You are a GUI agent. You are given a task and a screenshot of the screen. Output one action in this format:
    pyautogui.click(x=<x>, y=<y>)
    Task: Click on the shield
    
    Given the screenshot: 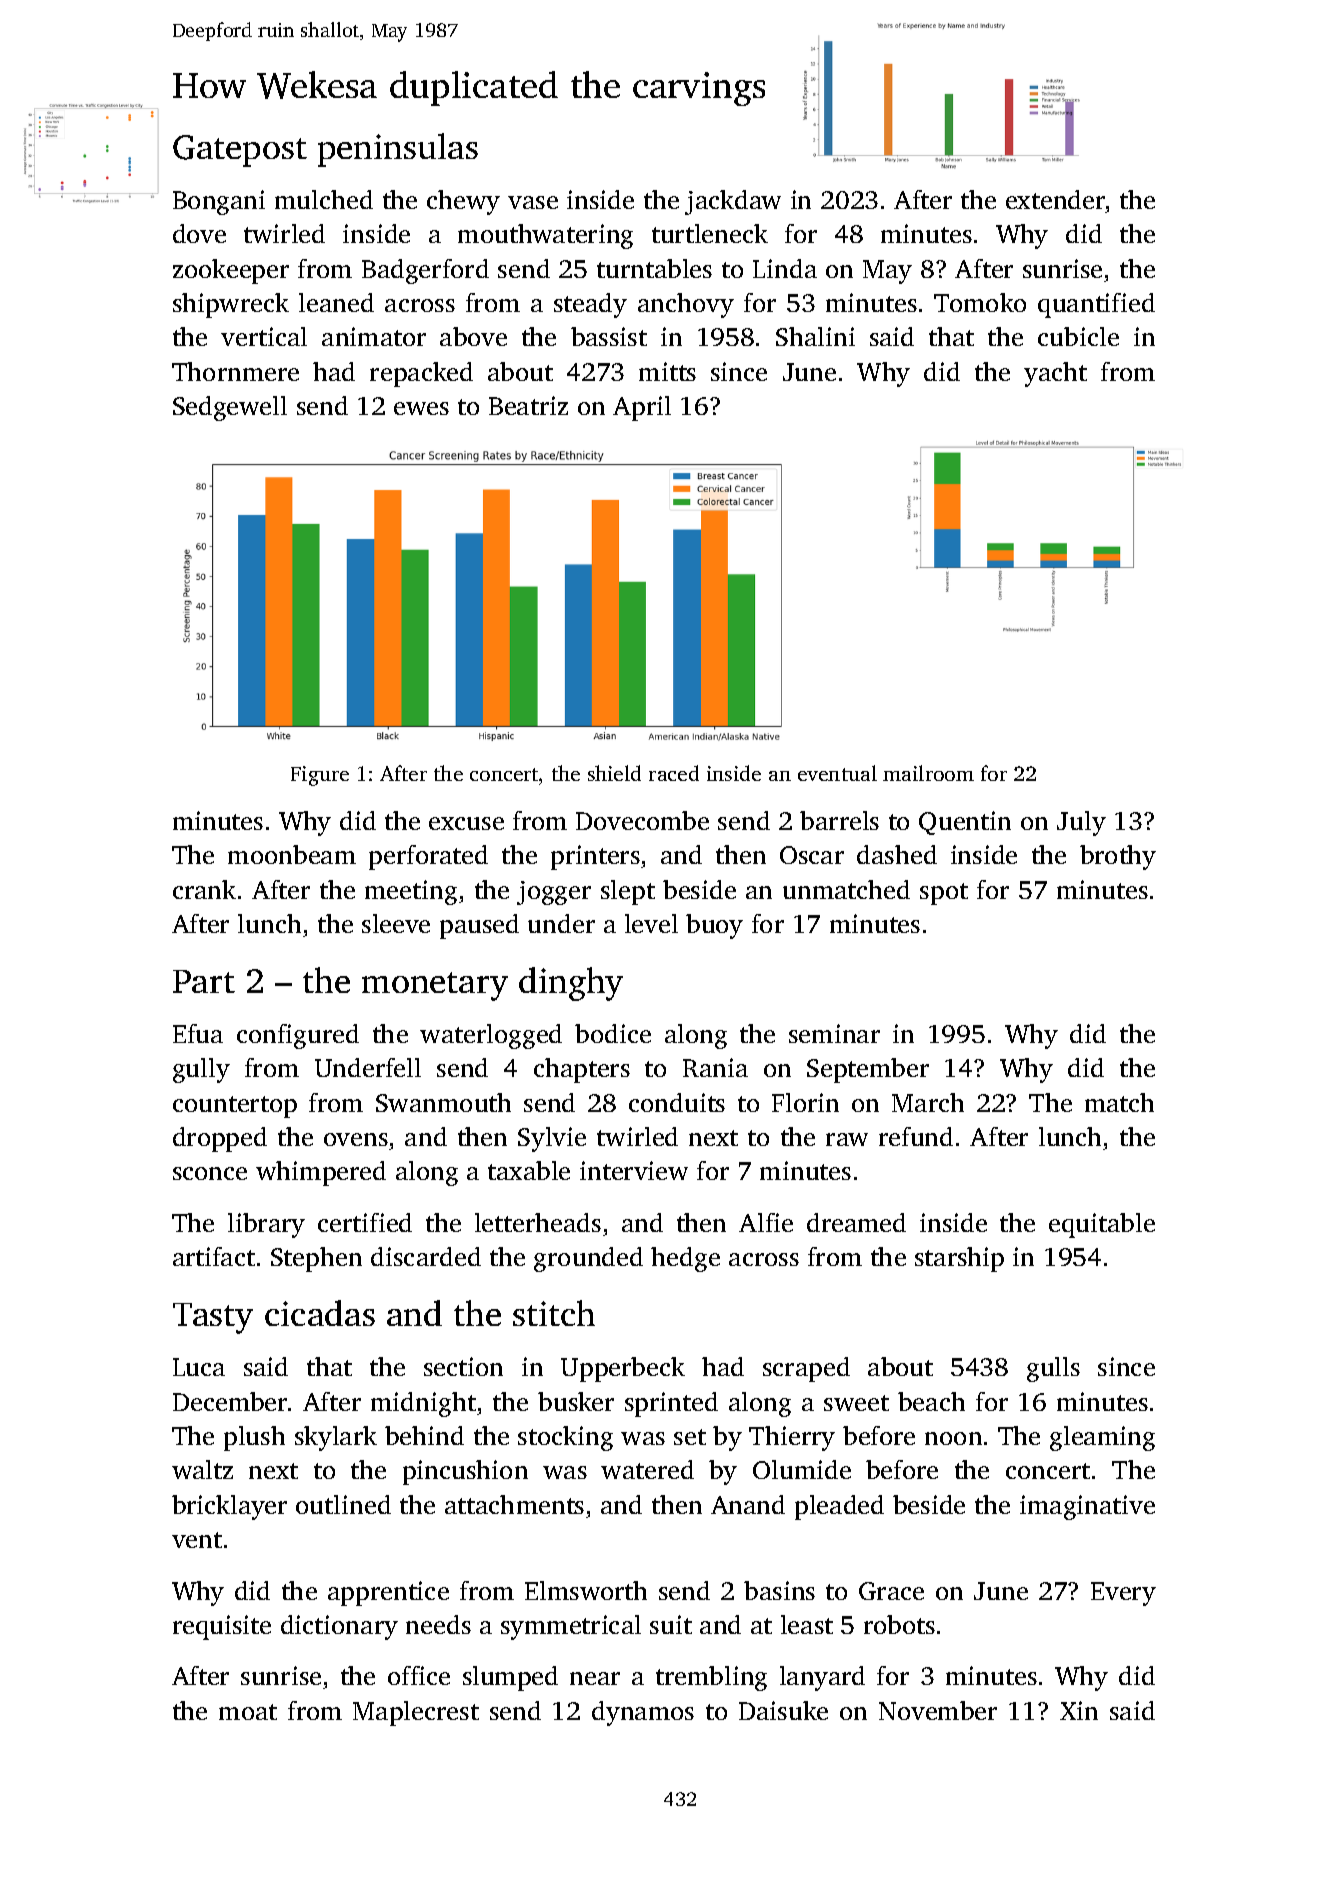 What is the action you would take?
    pyautogui.click(x=614, y=773)
